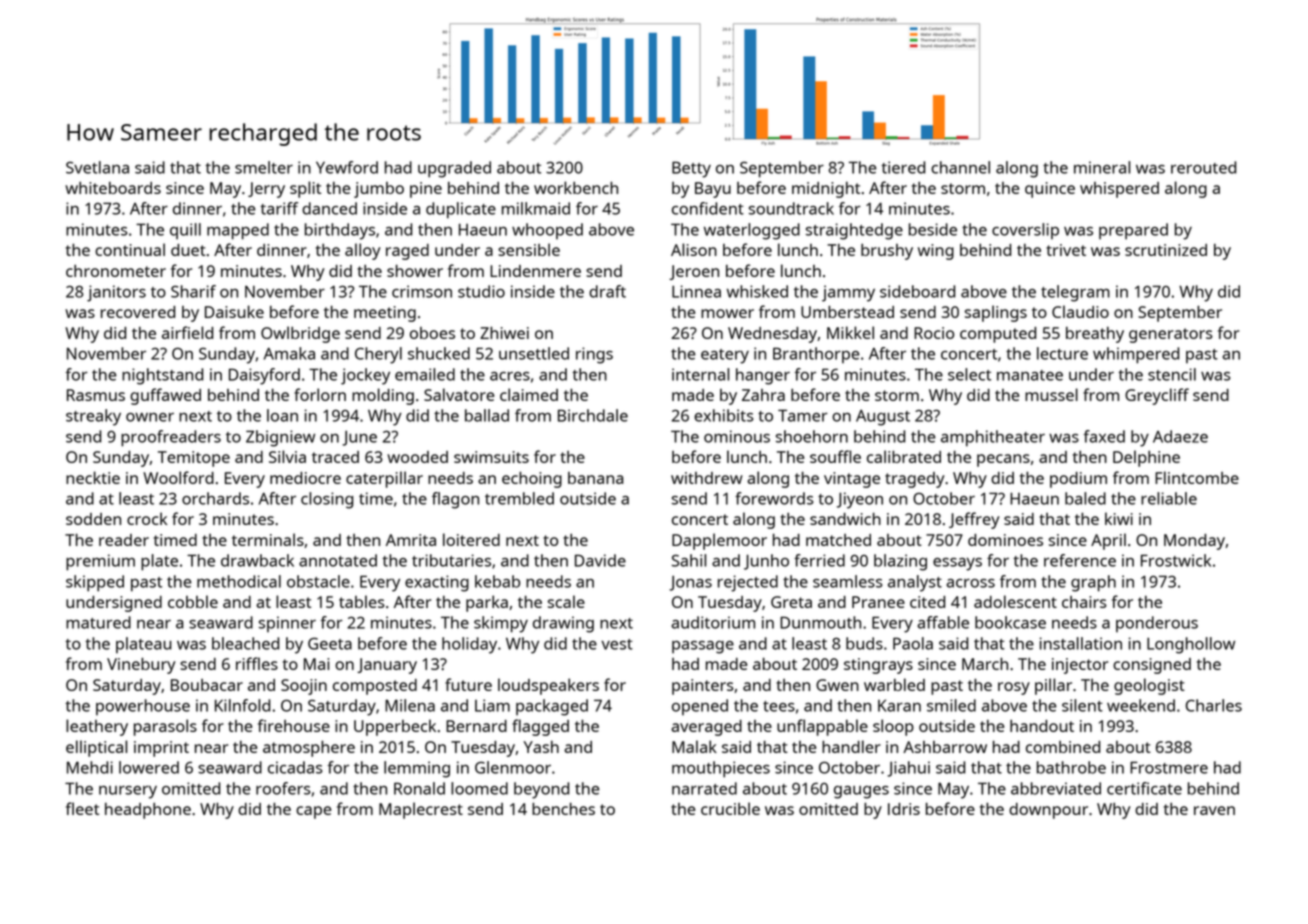  What do you see at coordinates (713, 622) in the screenshot?
I see `auditorium` at bounding box center [713, 622].
